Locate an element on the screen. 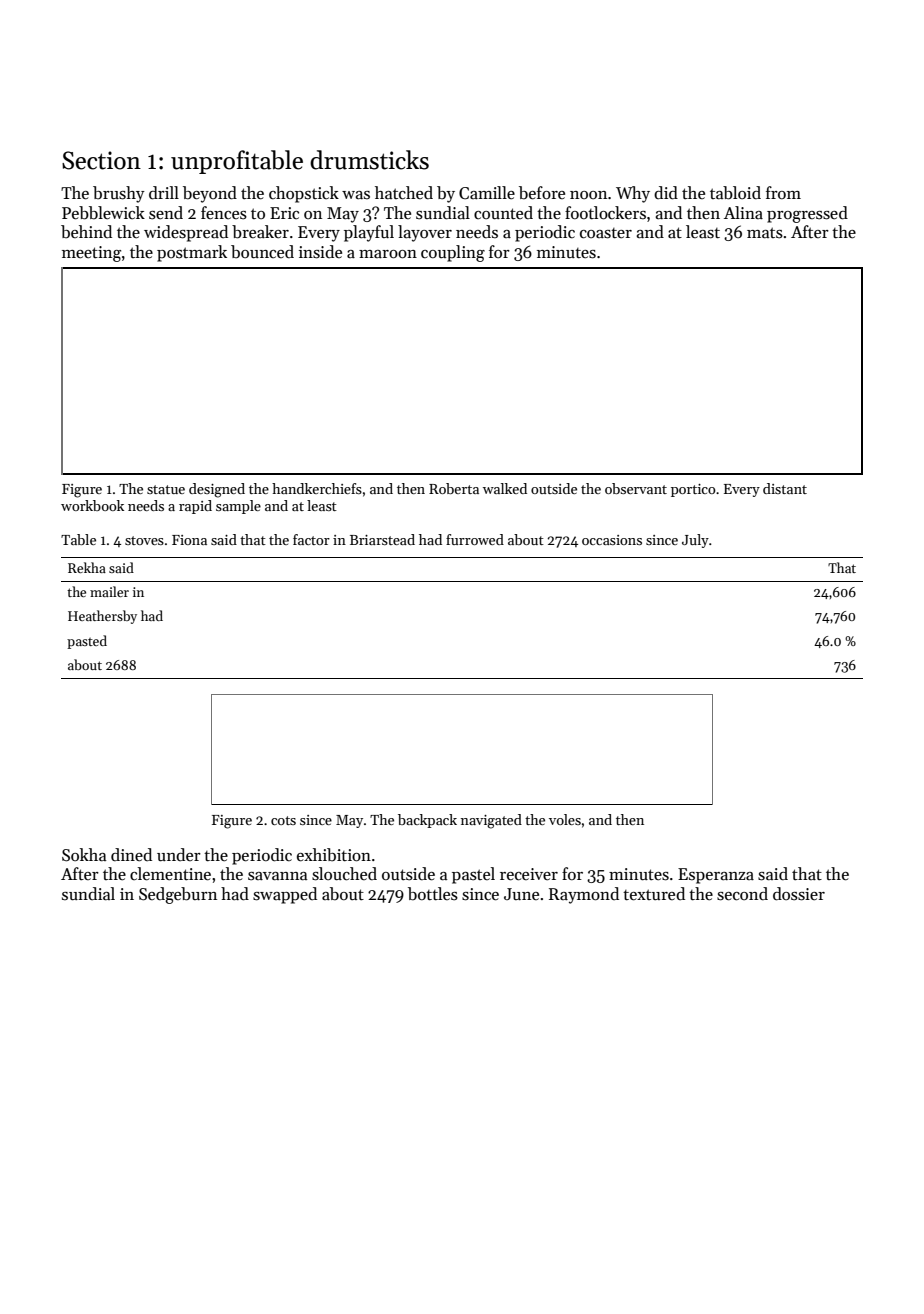 Image resolution: width=924 pixels, height=1314 pixels. handkerchiefs is located at coordinates (317, 488).
